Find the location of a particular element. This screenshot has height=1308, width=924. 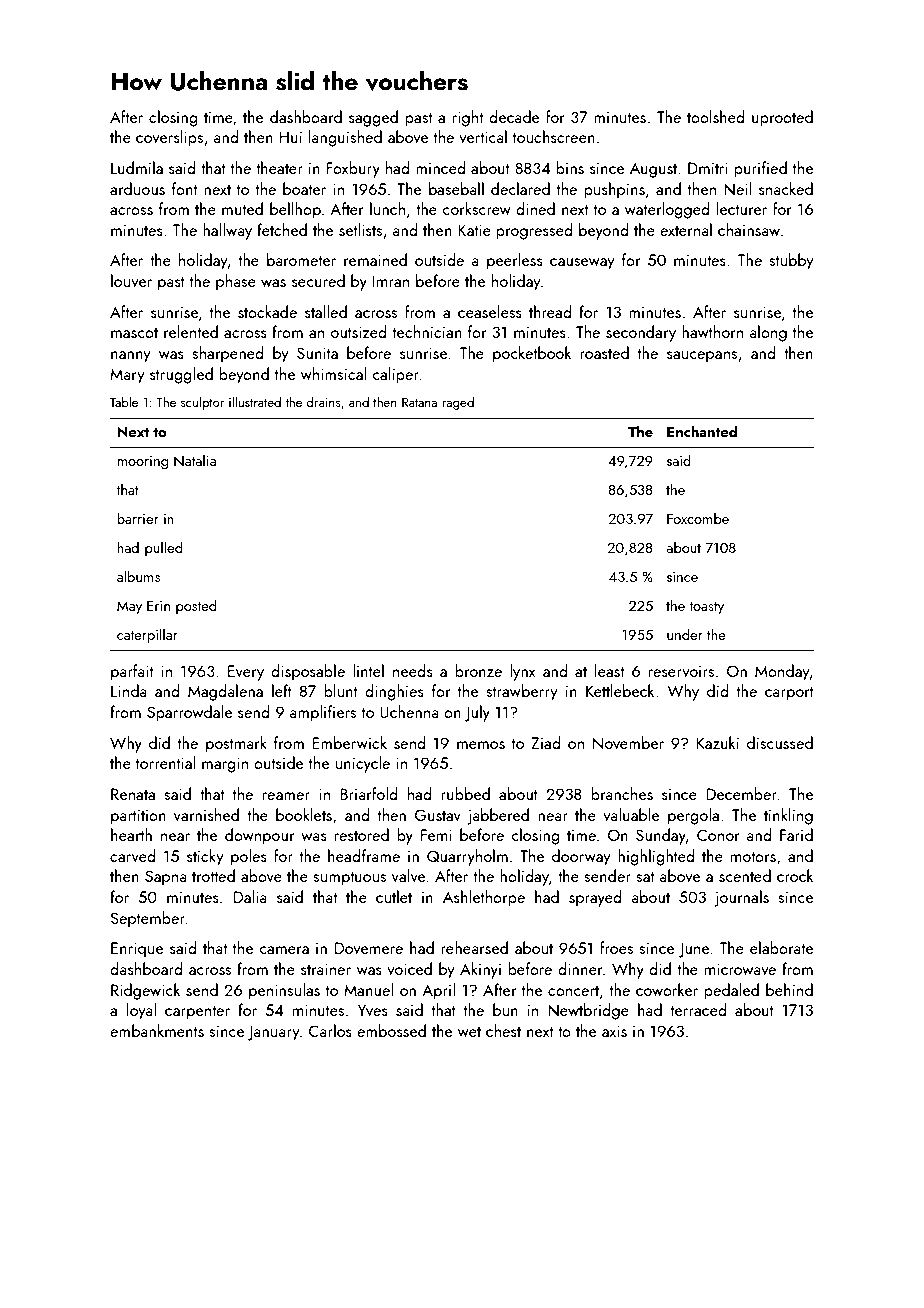

barrier is located at coordinates (138, 518).
